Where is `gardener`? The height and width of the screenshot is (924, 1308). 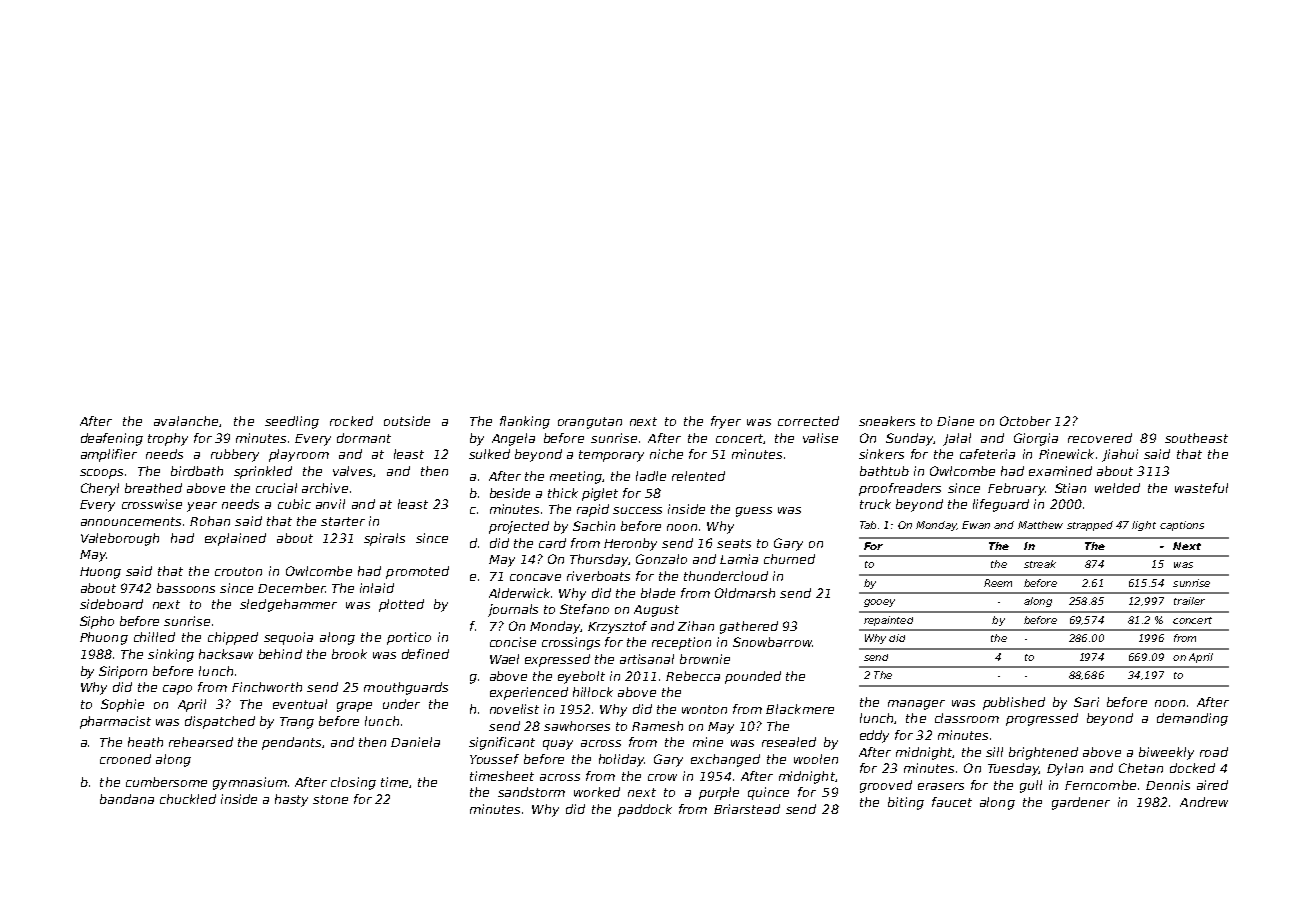
gardener is located at coordinates (1081, 803).
